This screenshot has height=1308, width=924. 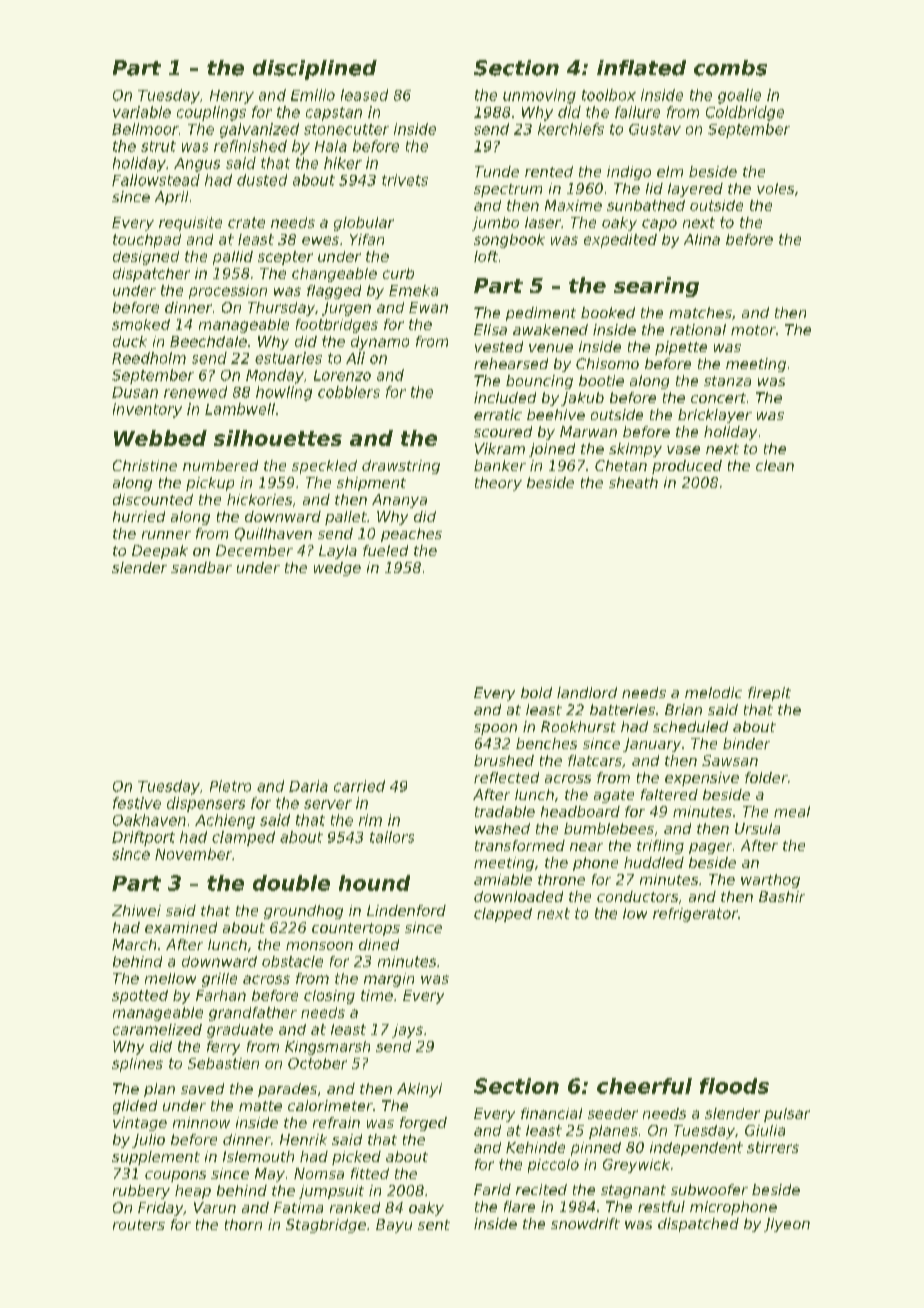 What do you see at coordinates (364, 95) in the screenshot?
I see `leased` at bounding box center [364, 95].
